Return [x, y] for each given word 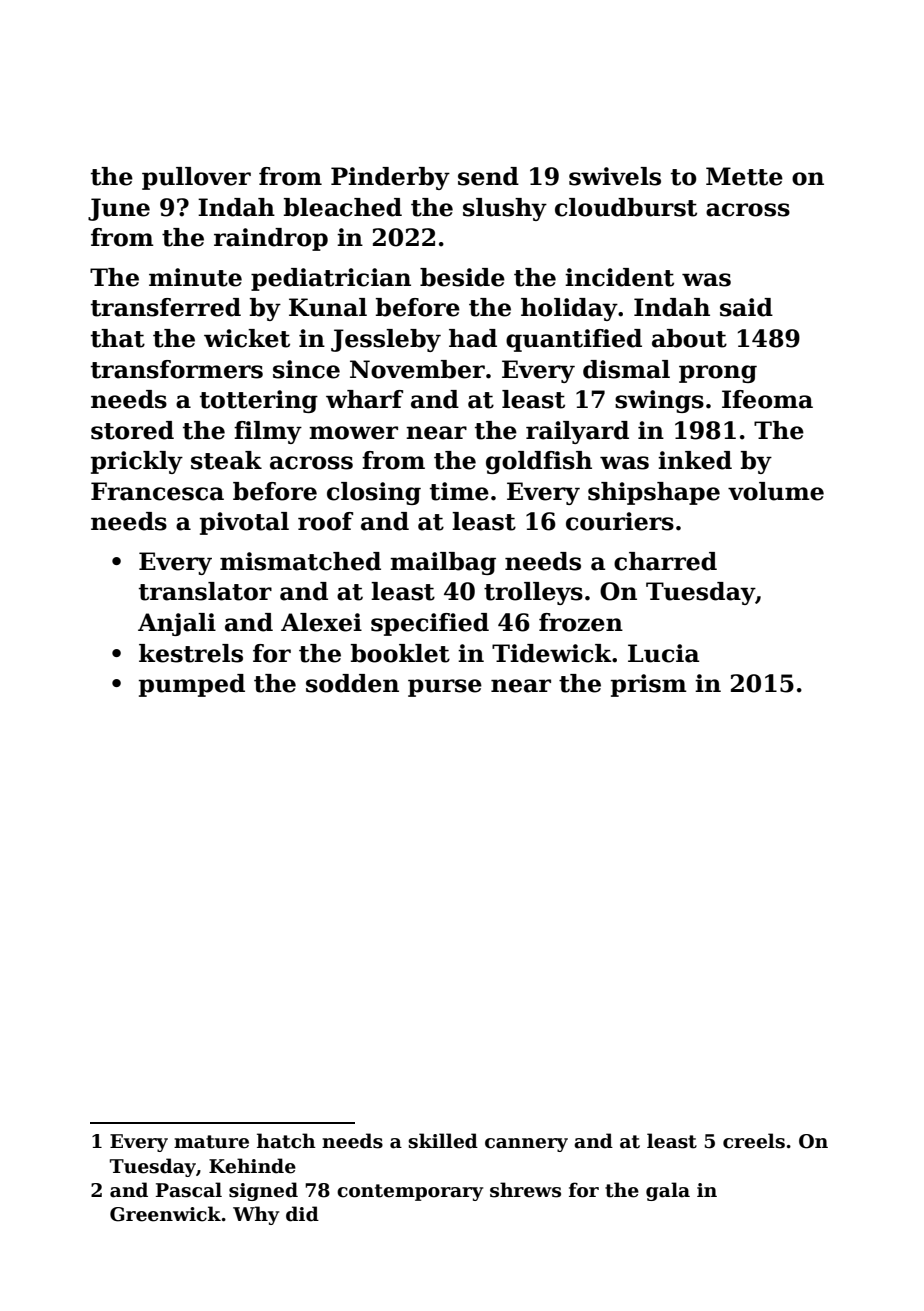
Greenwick [165, 1214]
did [302, 1214]
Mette [744, 176]
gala [668, 1191]
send [488, 176]
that [118, 338]
